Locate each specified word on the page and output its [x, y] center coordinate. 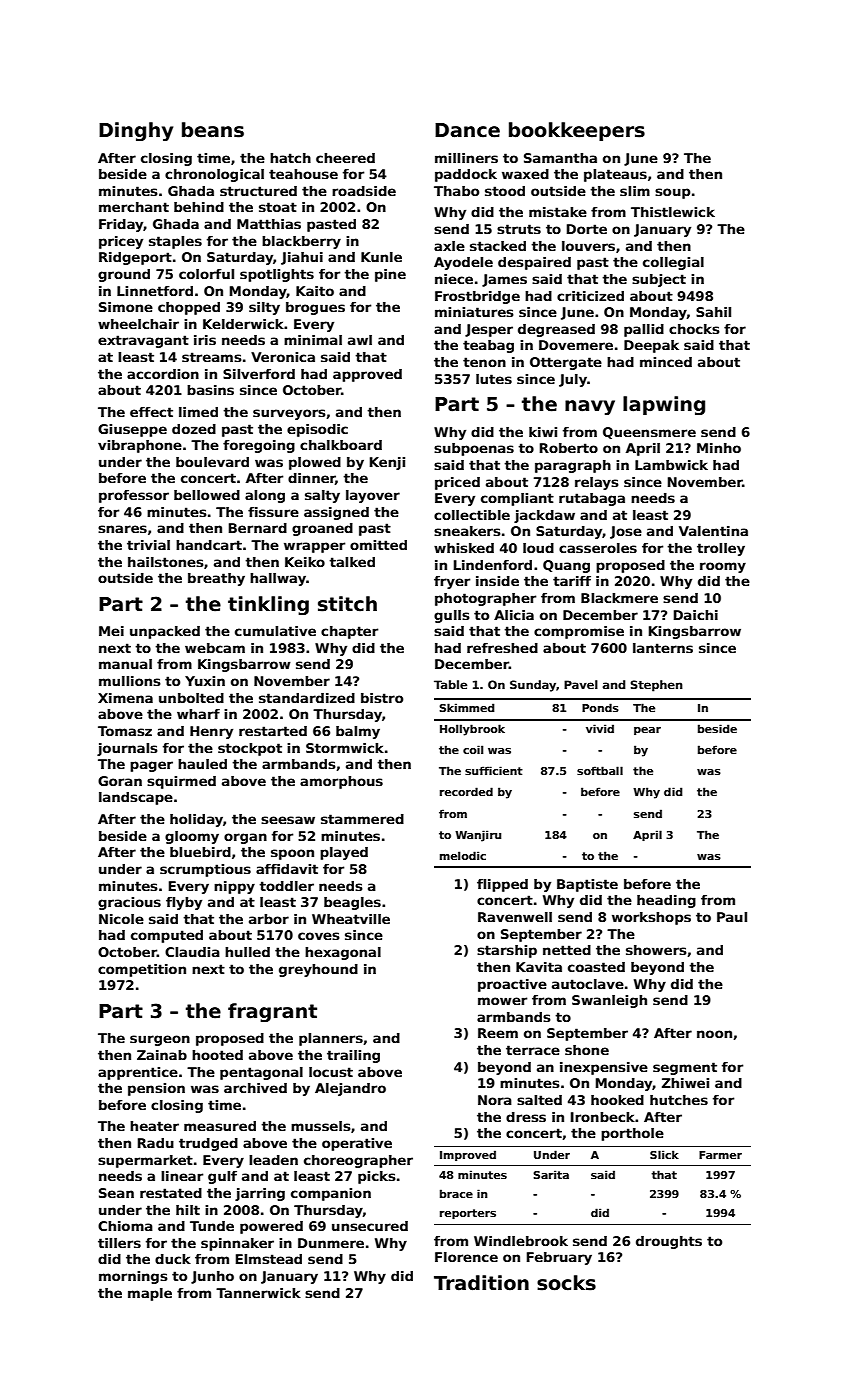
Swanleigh [609, 1001]
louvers [588, 246]
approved [367, 375]
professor [134, 496]
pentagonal [261, 1073]
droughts [669, 1242]
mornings [133, 1277]
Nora [495, 1100]
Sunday [533, 686]
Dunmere [331, 1243]
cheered [345, 158]
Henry [211, 732]
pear [647, 731]
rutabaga [592, 499]
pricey [121, 242]
